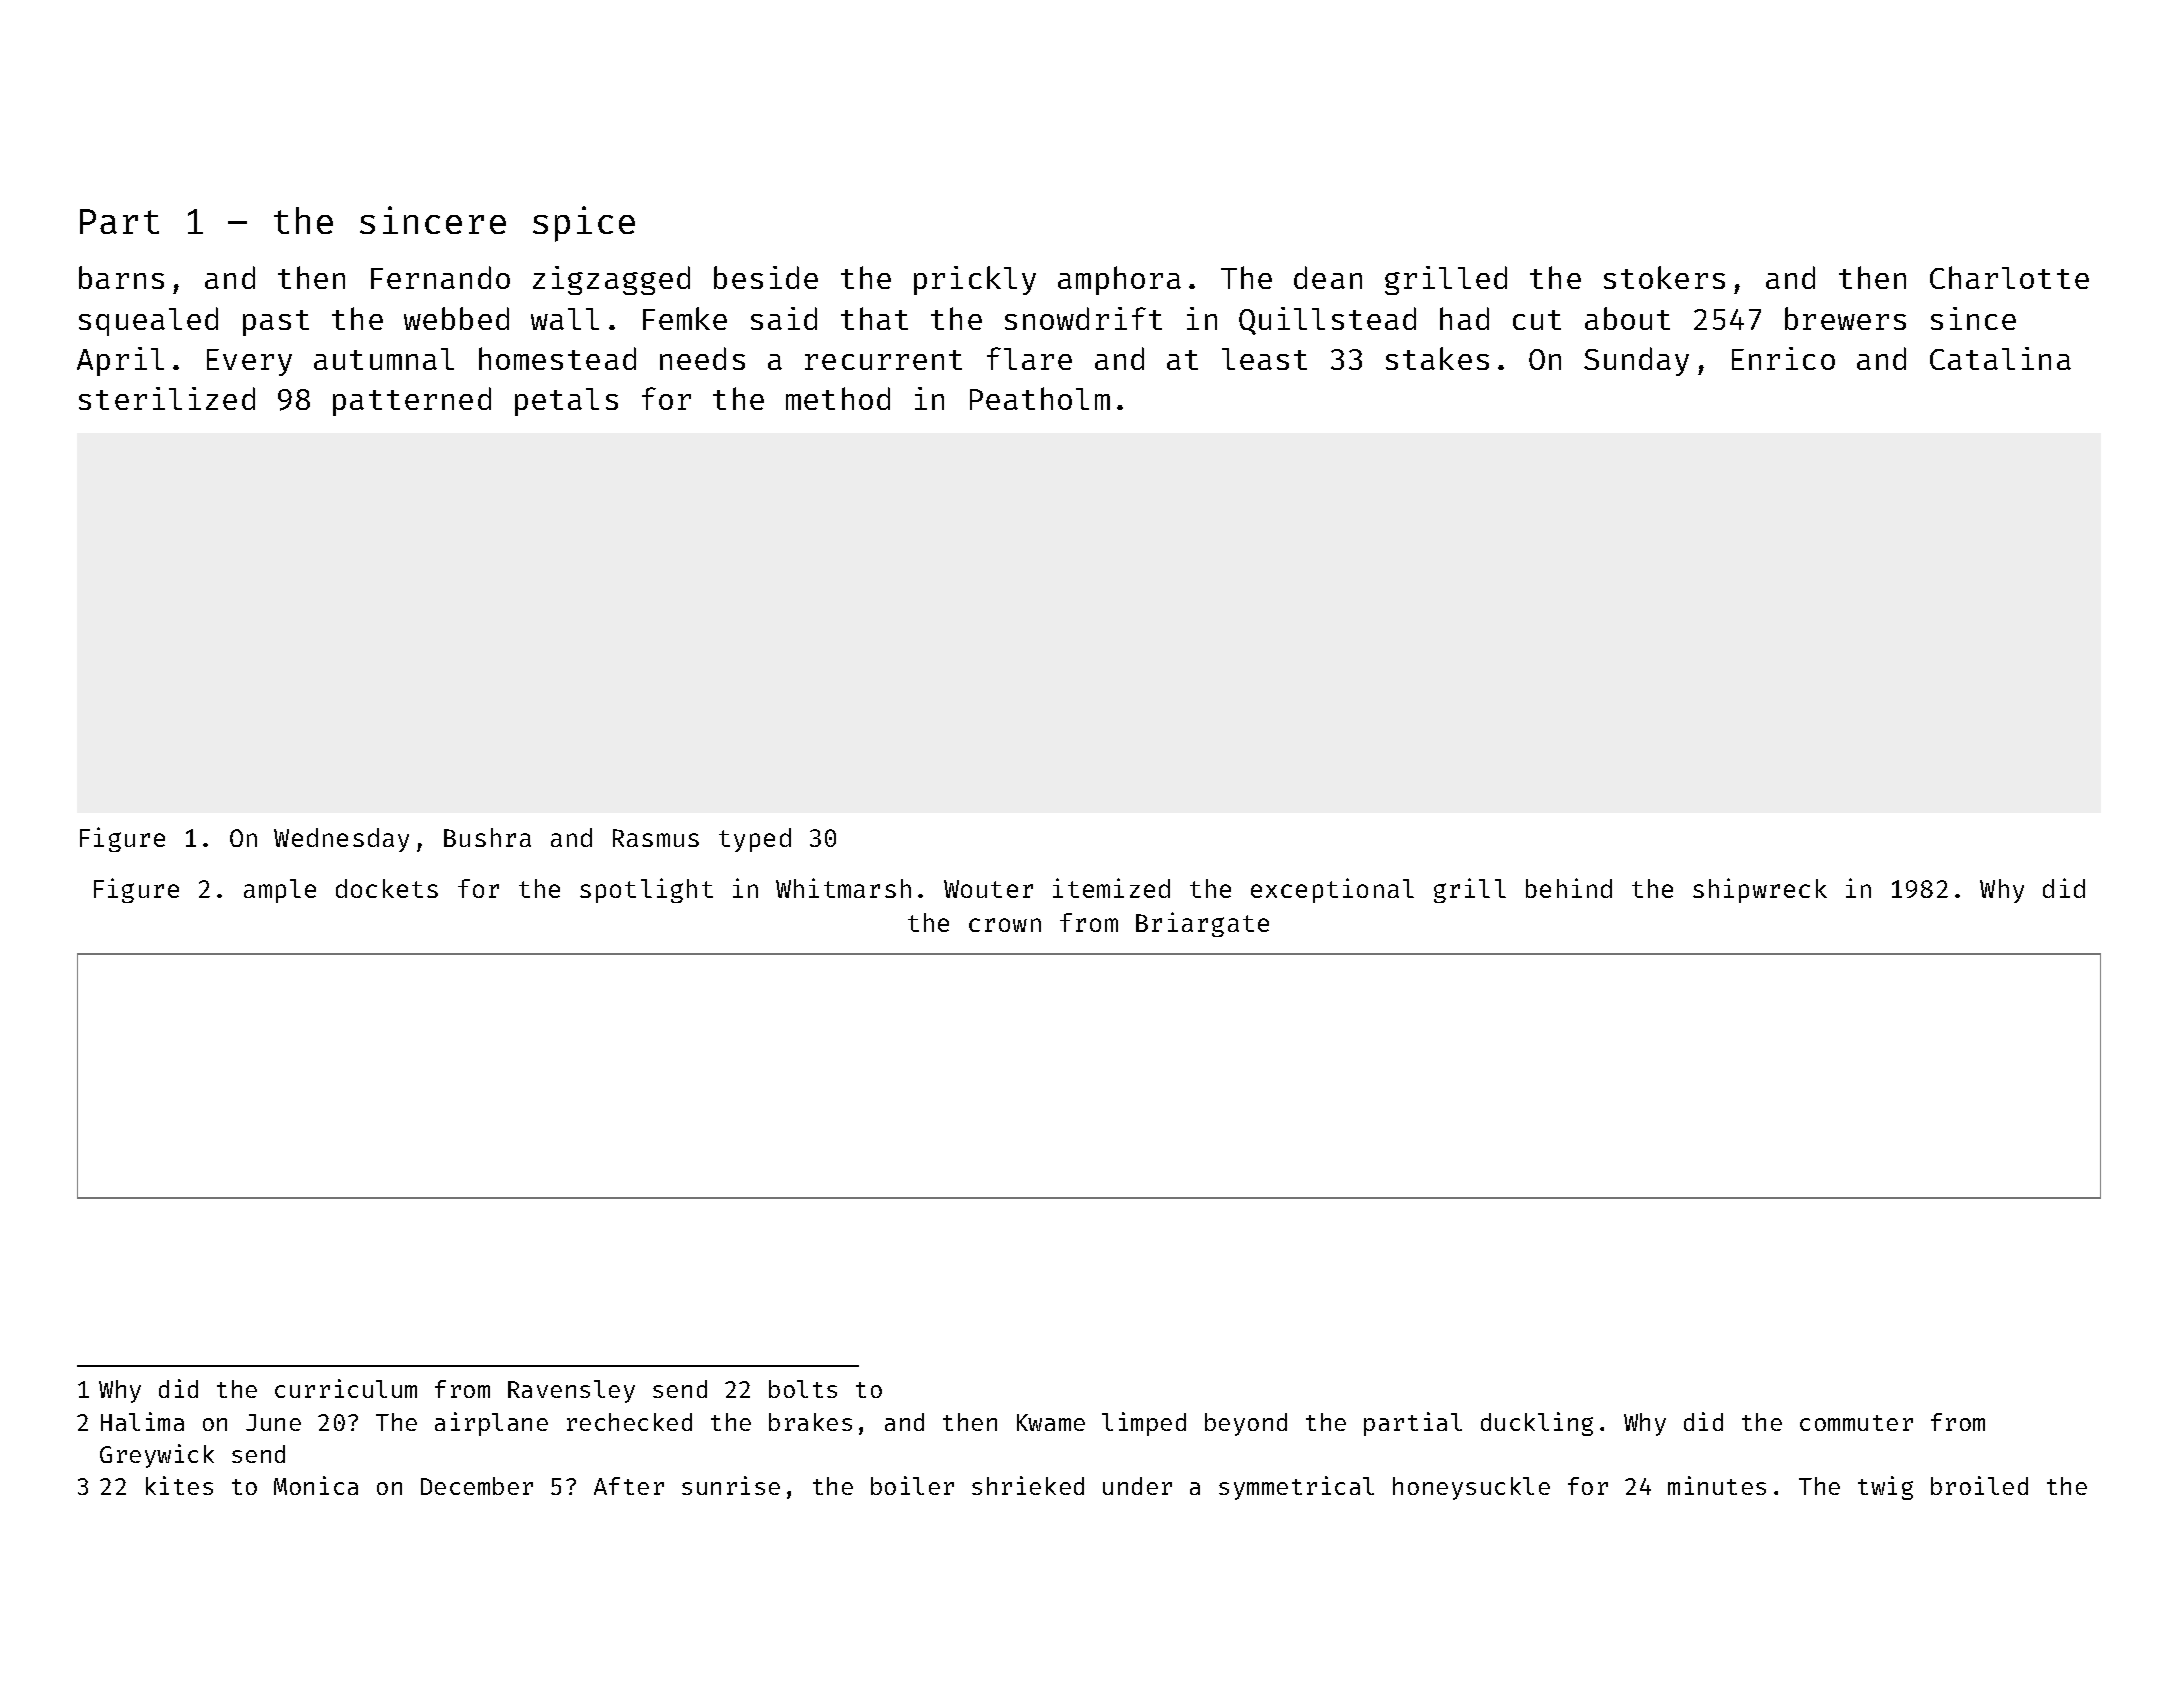 This image has width=2178, height=1683. I want to click on Halima, so click(142, 1421).
